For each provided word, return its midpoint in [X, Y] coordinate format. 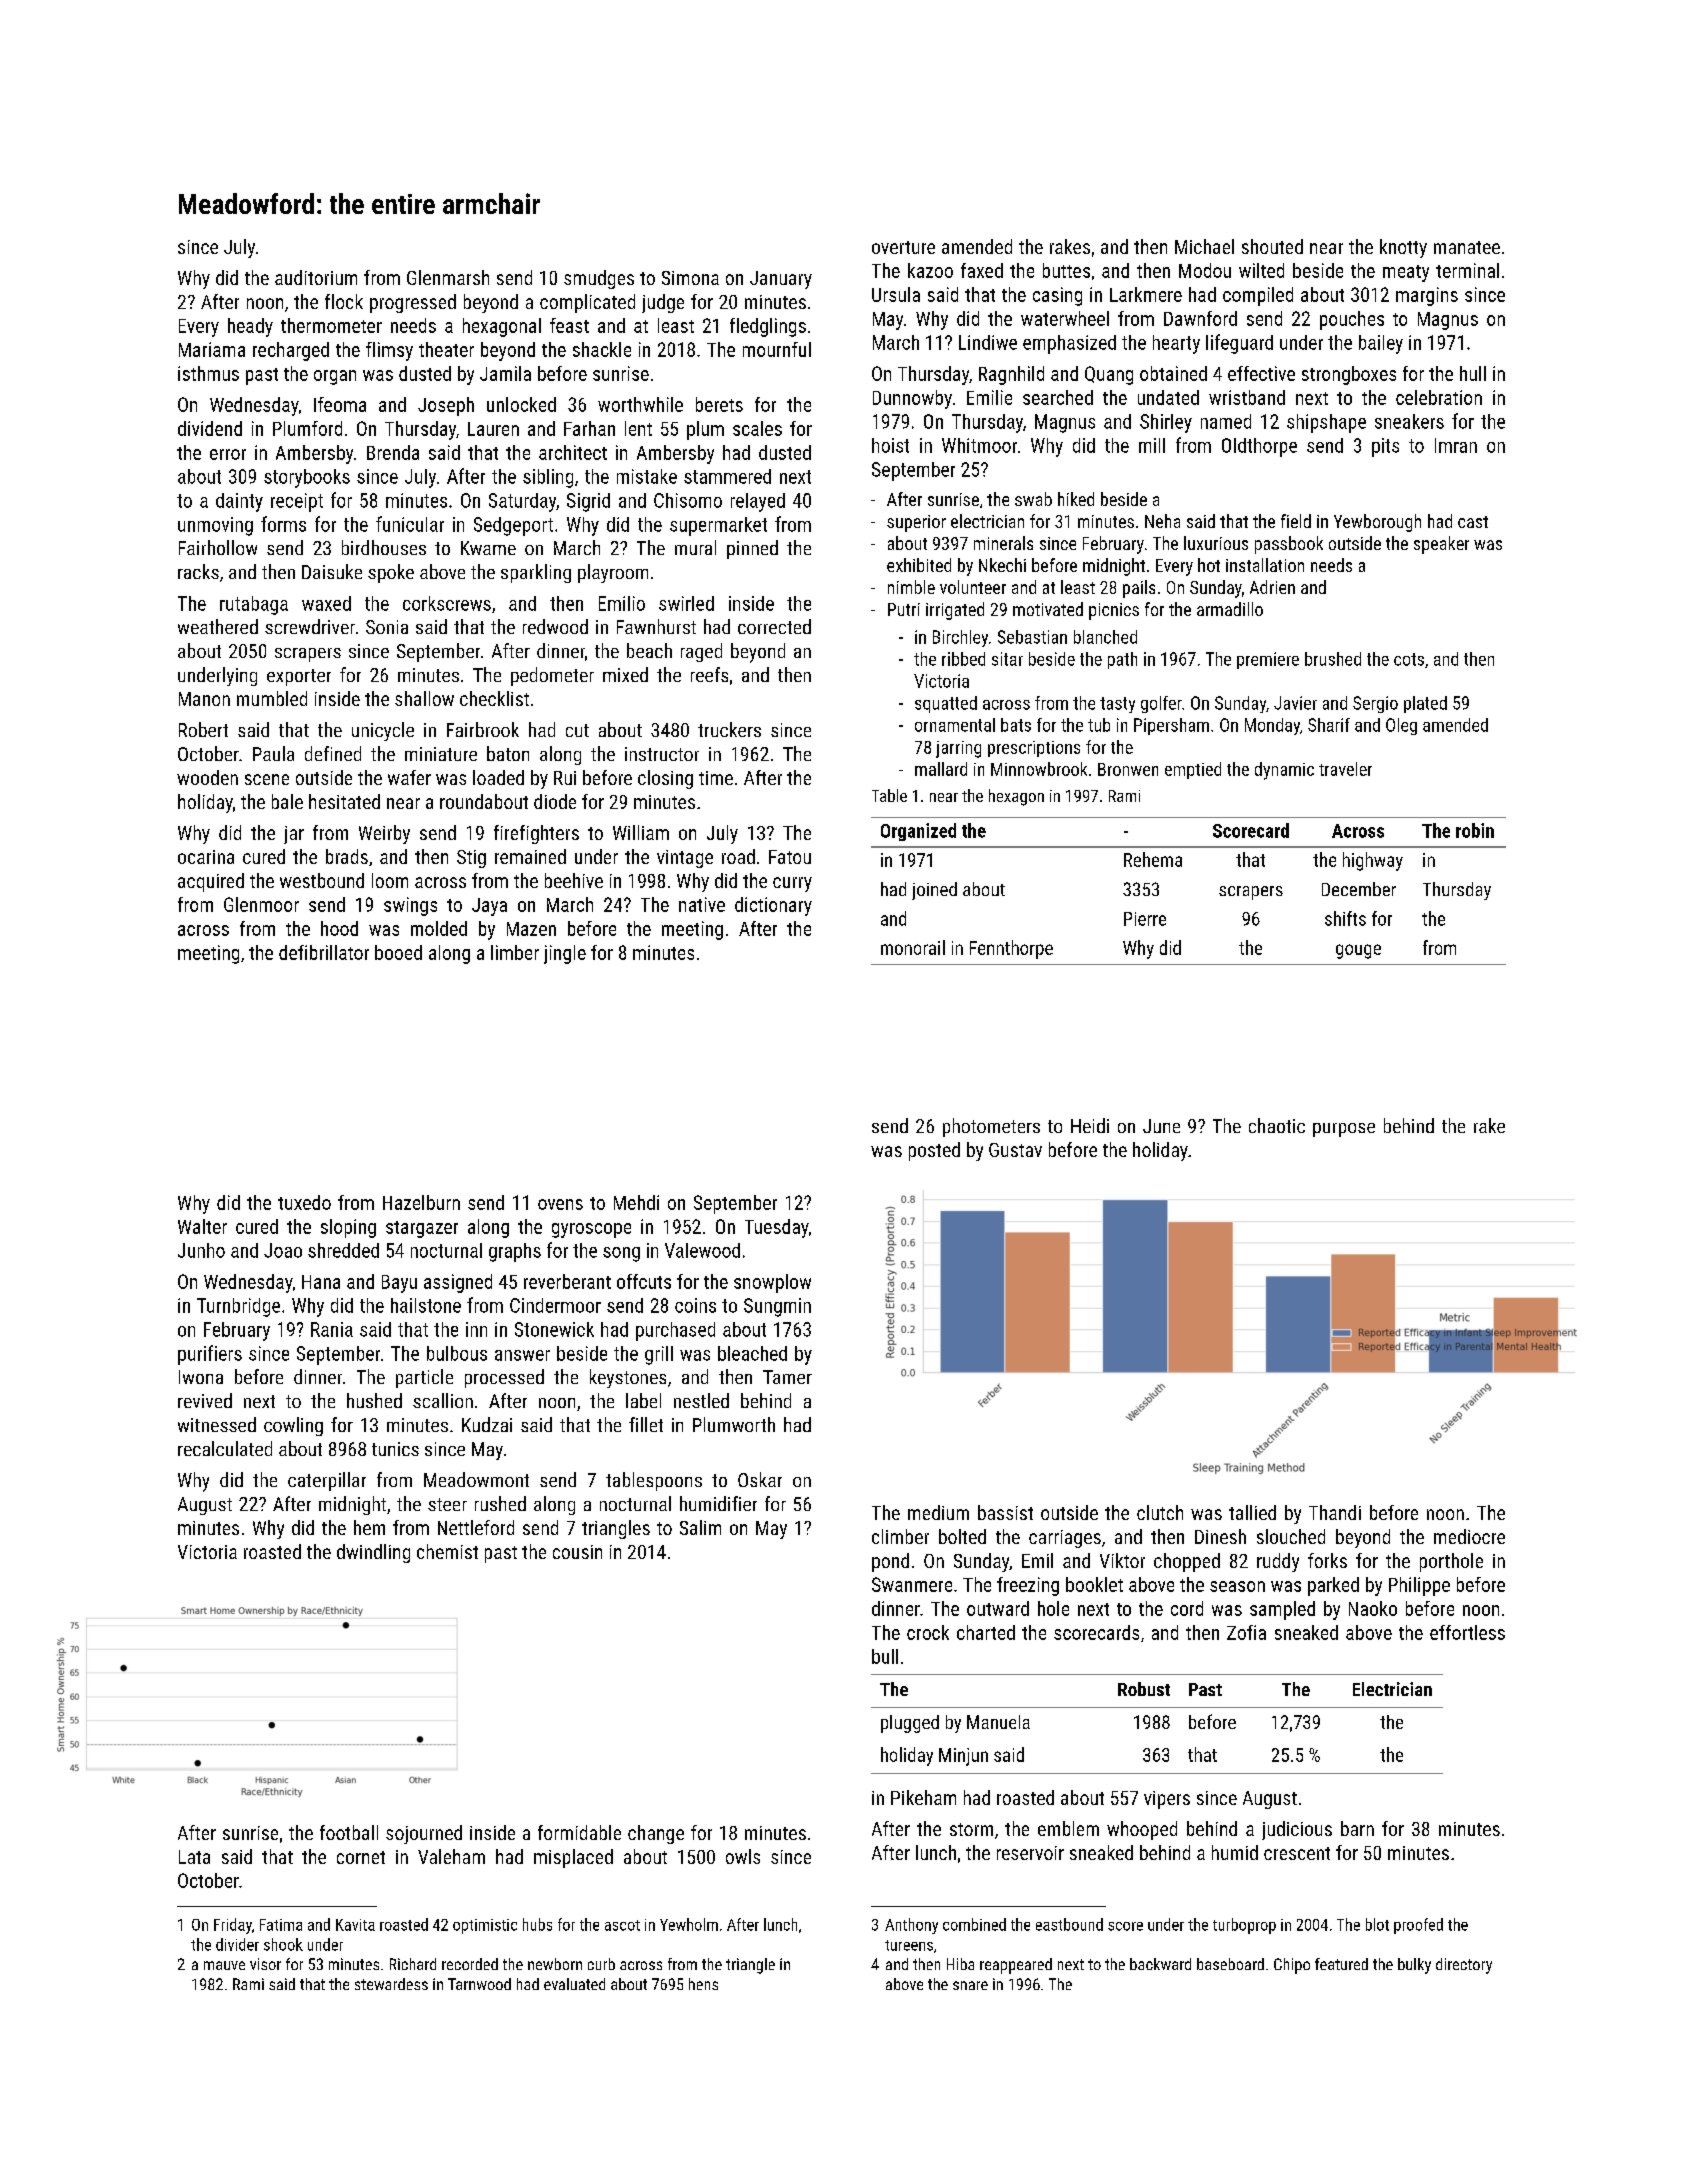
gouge [1358, 951]
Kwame [488, 548]
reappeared [1016, 1966]
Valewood [702, 1250]
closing [665, 779]
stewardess [391, 1984]
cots [1409, 659]
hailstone [426, 1305]
